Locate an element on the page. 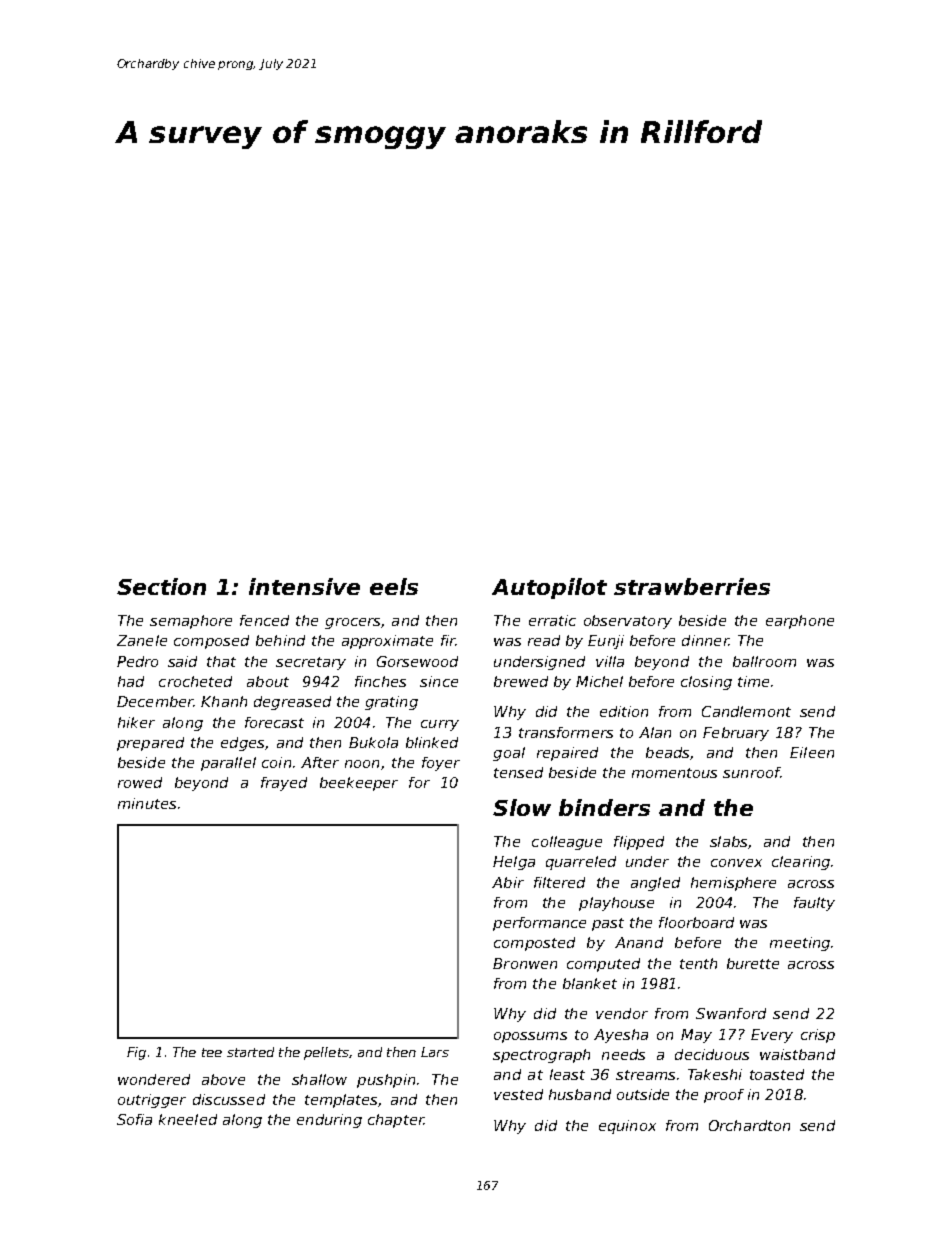 The image size is (952, 1233). clearing is located at coordinates (801, 863).
